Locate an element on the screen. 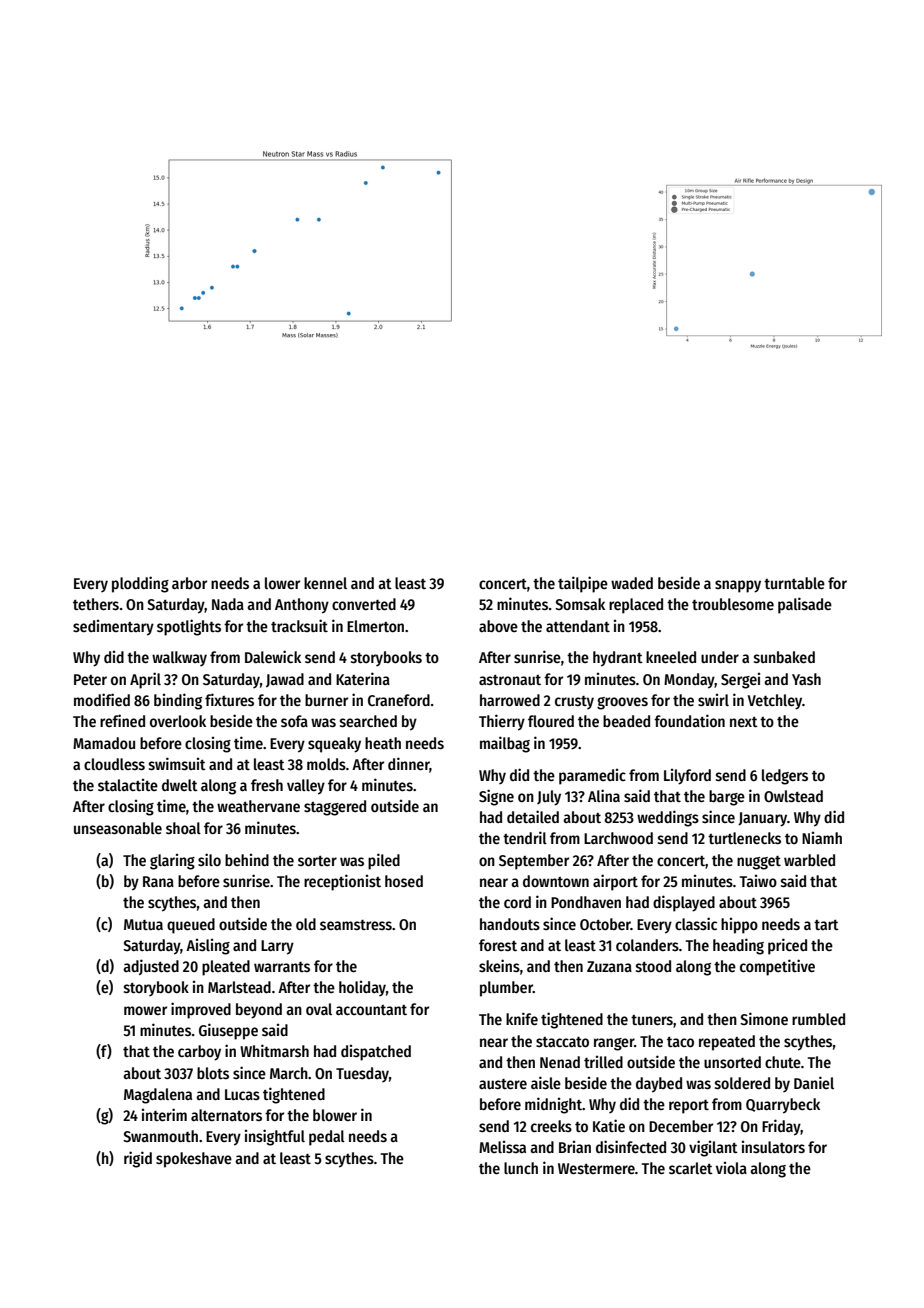  Elmerton is located at coordinates (375, 626).
